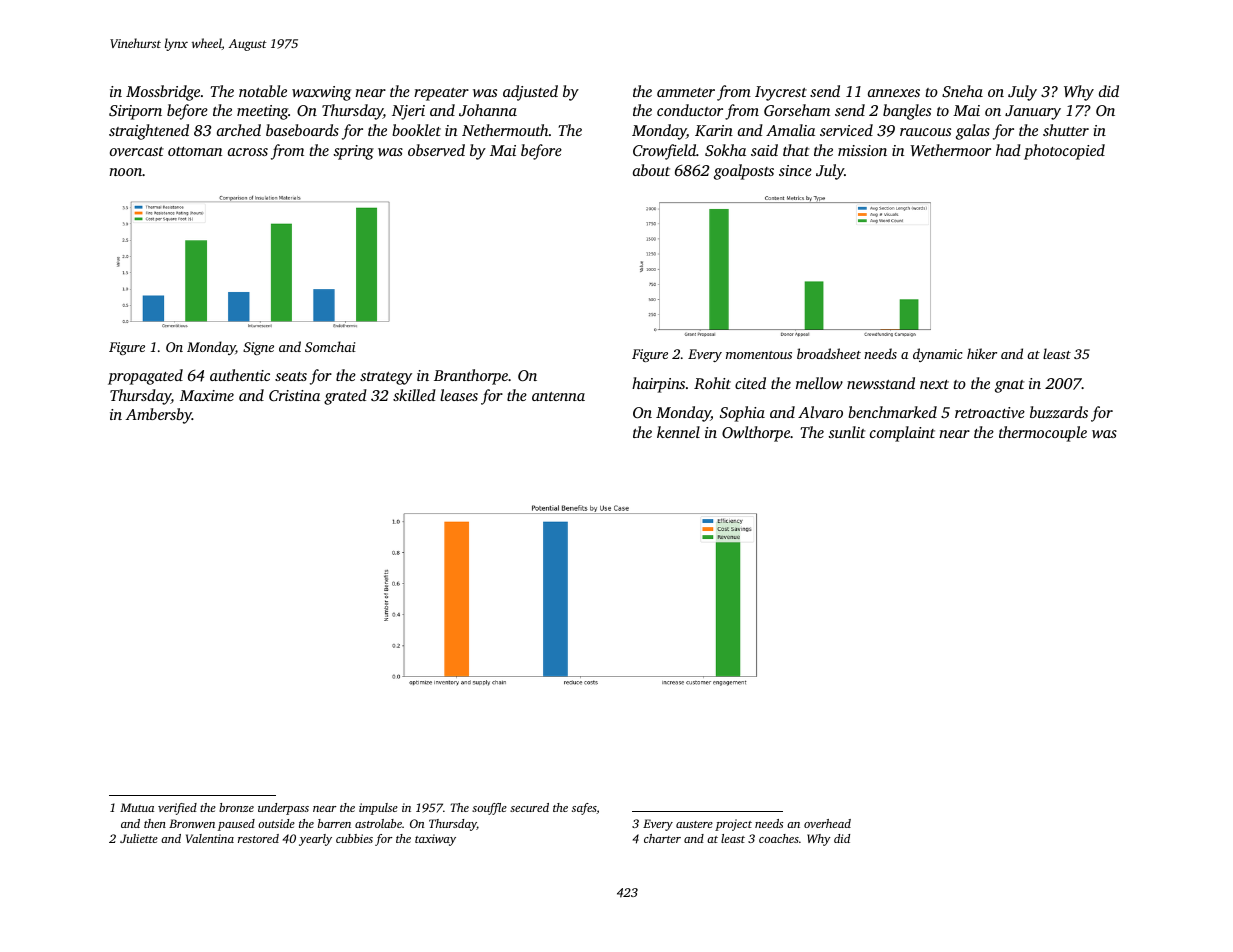  I want to click on waxwing, so click(321, 93).
